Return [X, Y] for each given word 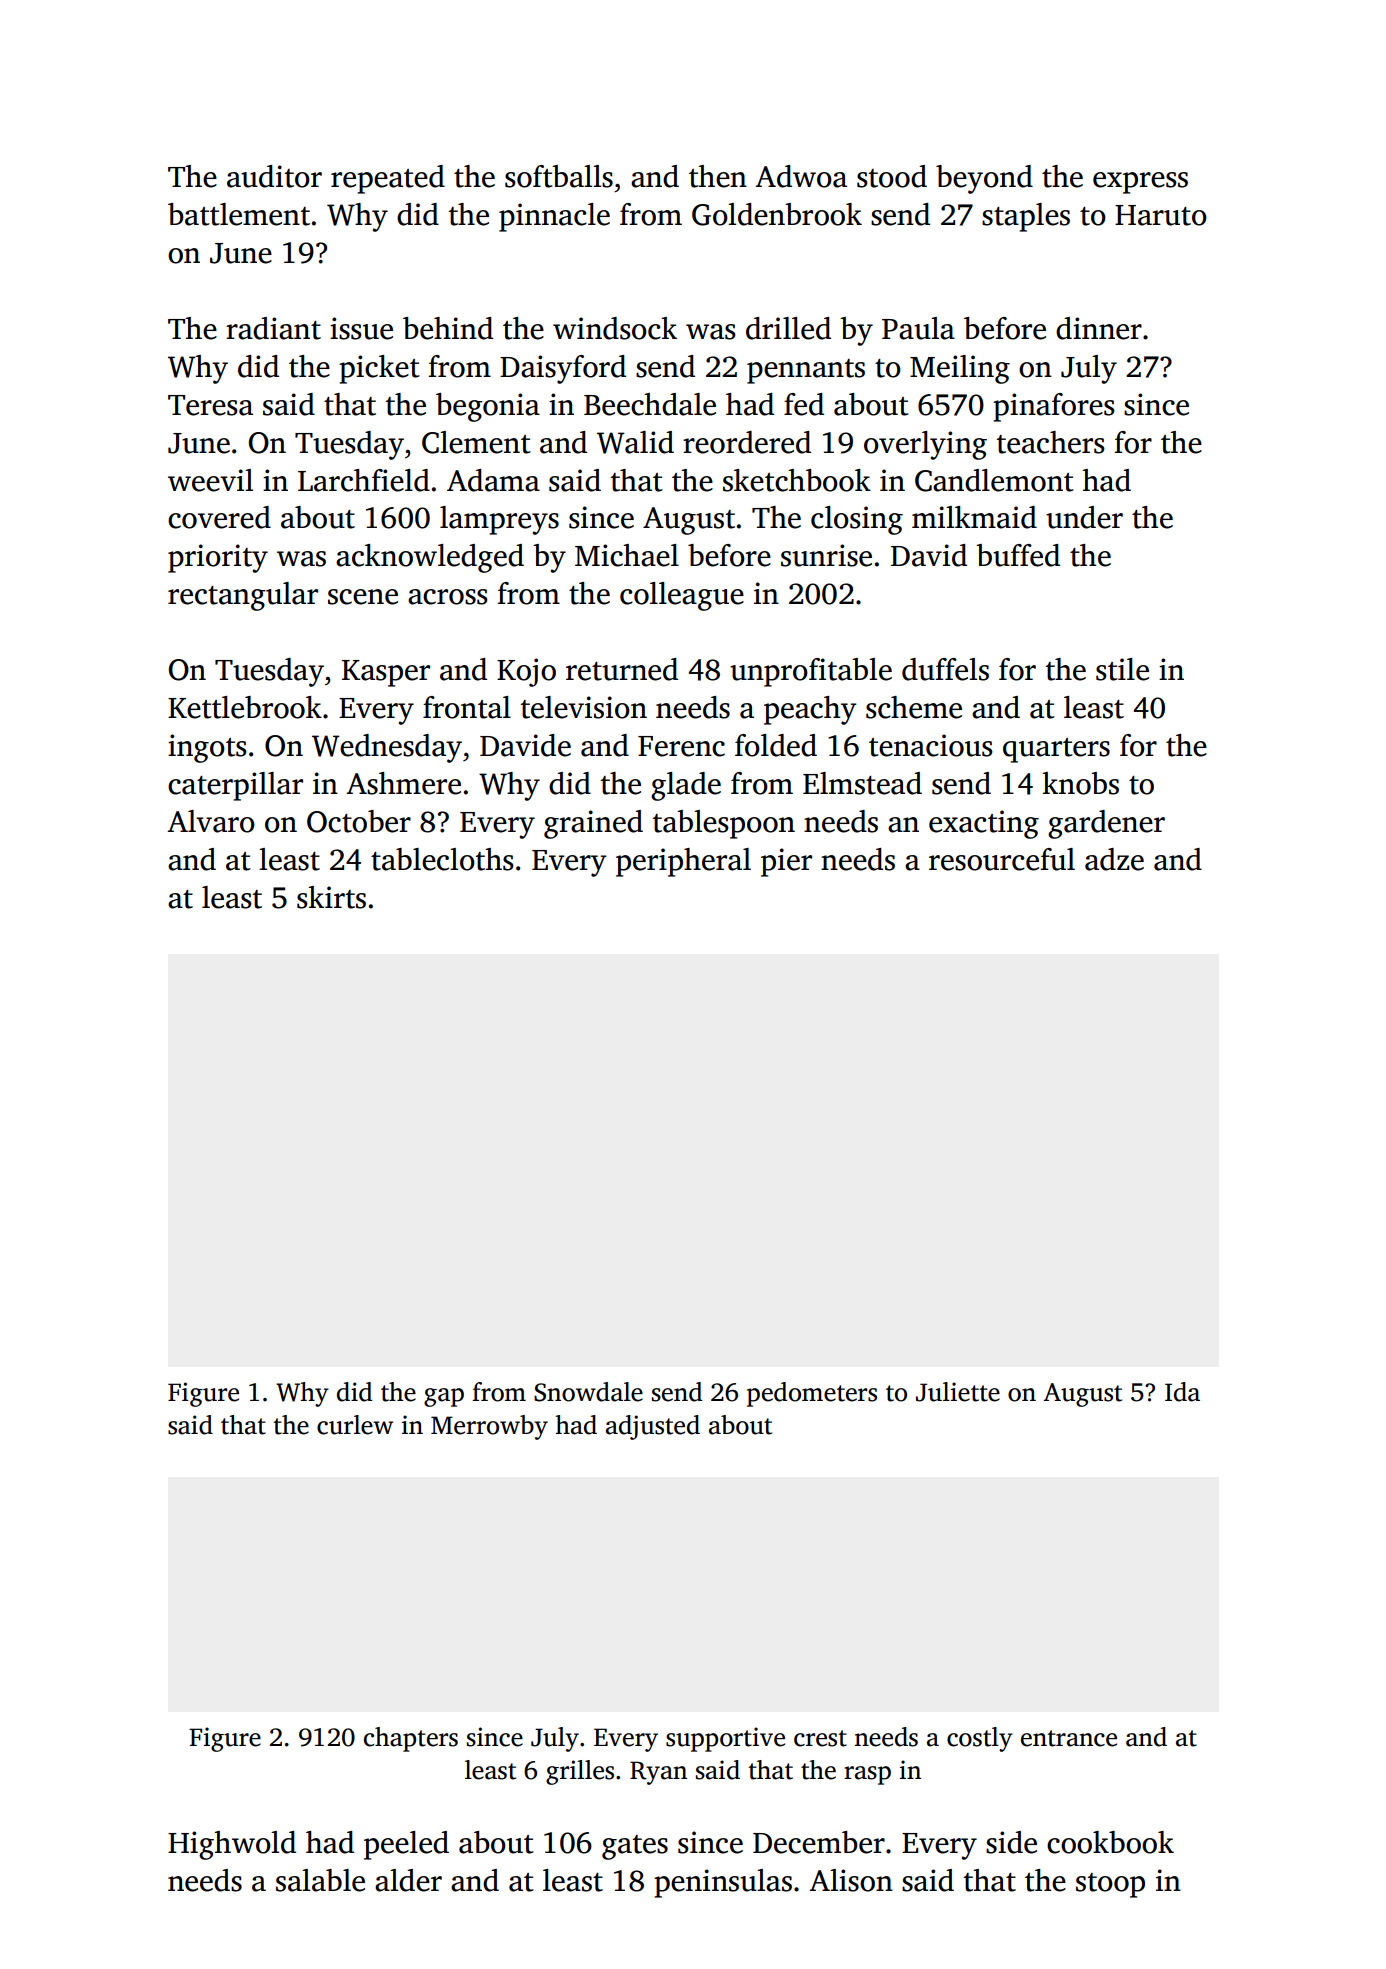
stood [892, 176]
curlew [355, 1425]
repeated [388, 179]
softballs [559, 176]
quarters [1056, 750]
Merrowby [489, 1427]
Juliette [958, 1392]
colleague [682, 596]
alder [408, 1880]
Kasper [386, 673]
